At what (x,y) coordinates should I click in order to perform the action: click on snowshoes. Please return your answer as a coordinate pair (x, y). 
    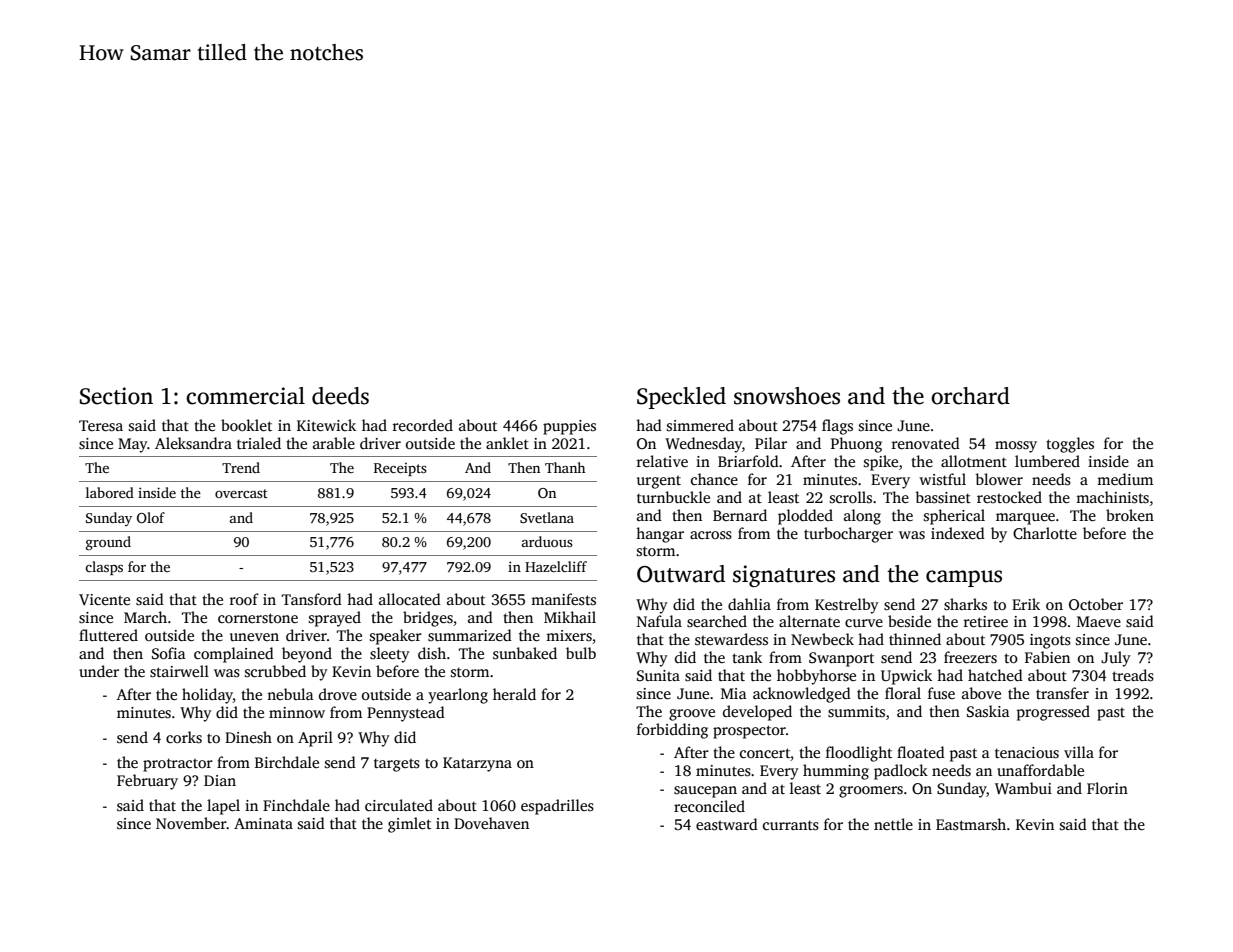
    Looking at the image, I should click on (787, 396).
